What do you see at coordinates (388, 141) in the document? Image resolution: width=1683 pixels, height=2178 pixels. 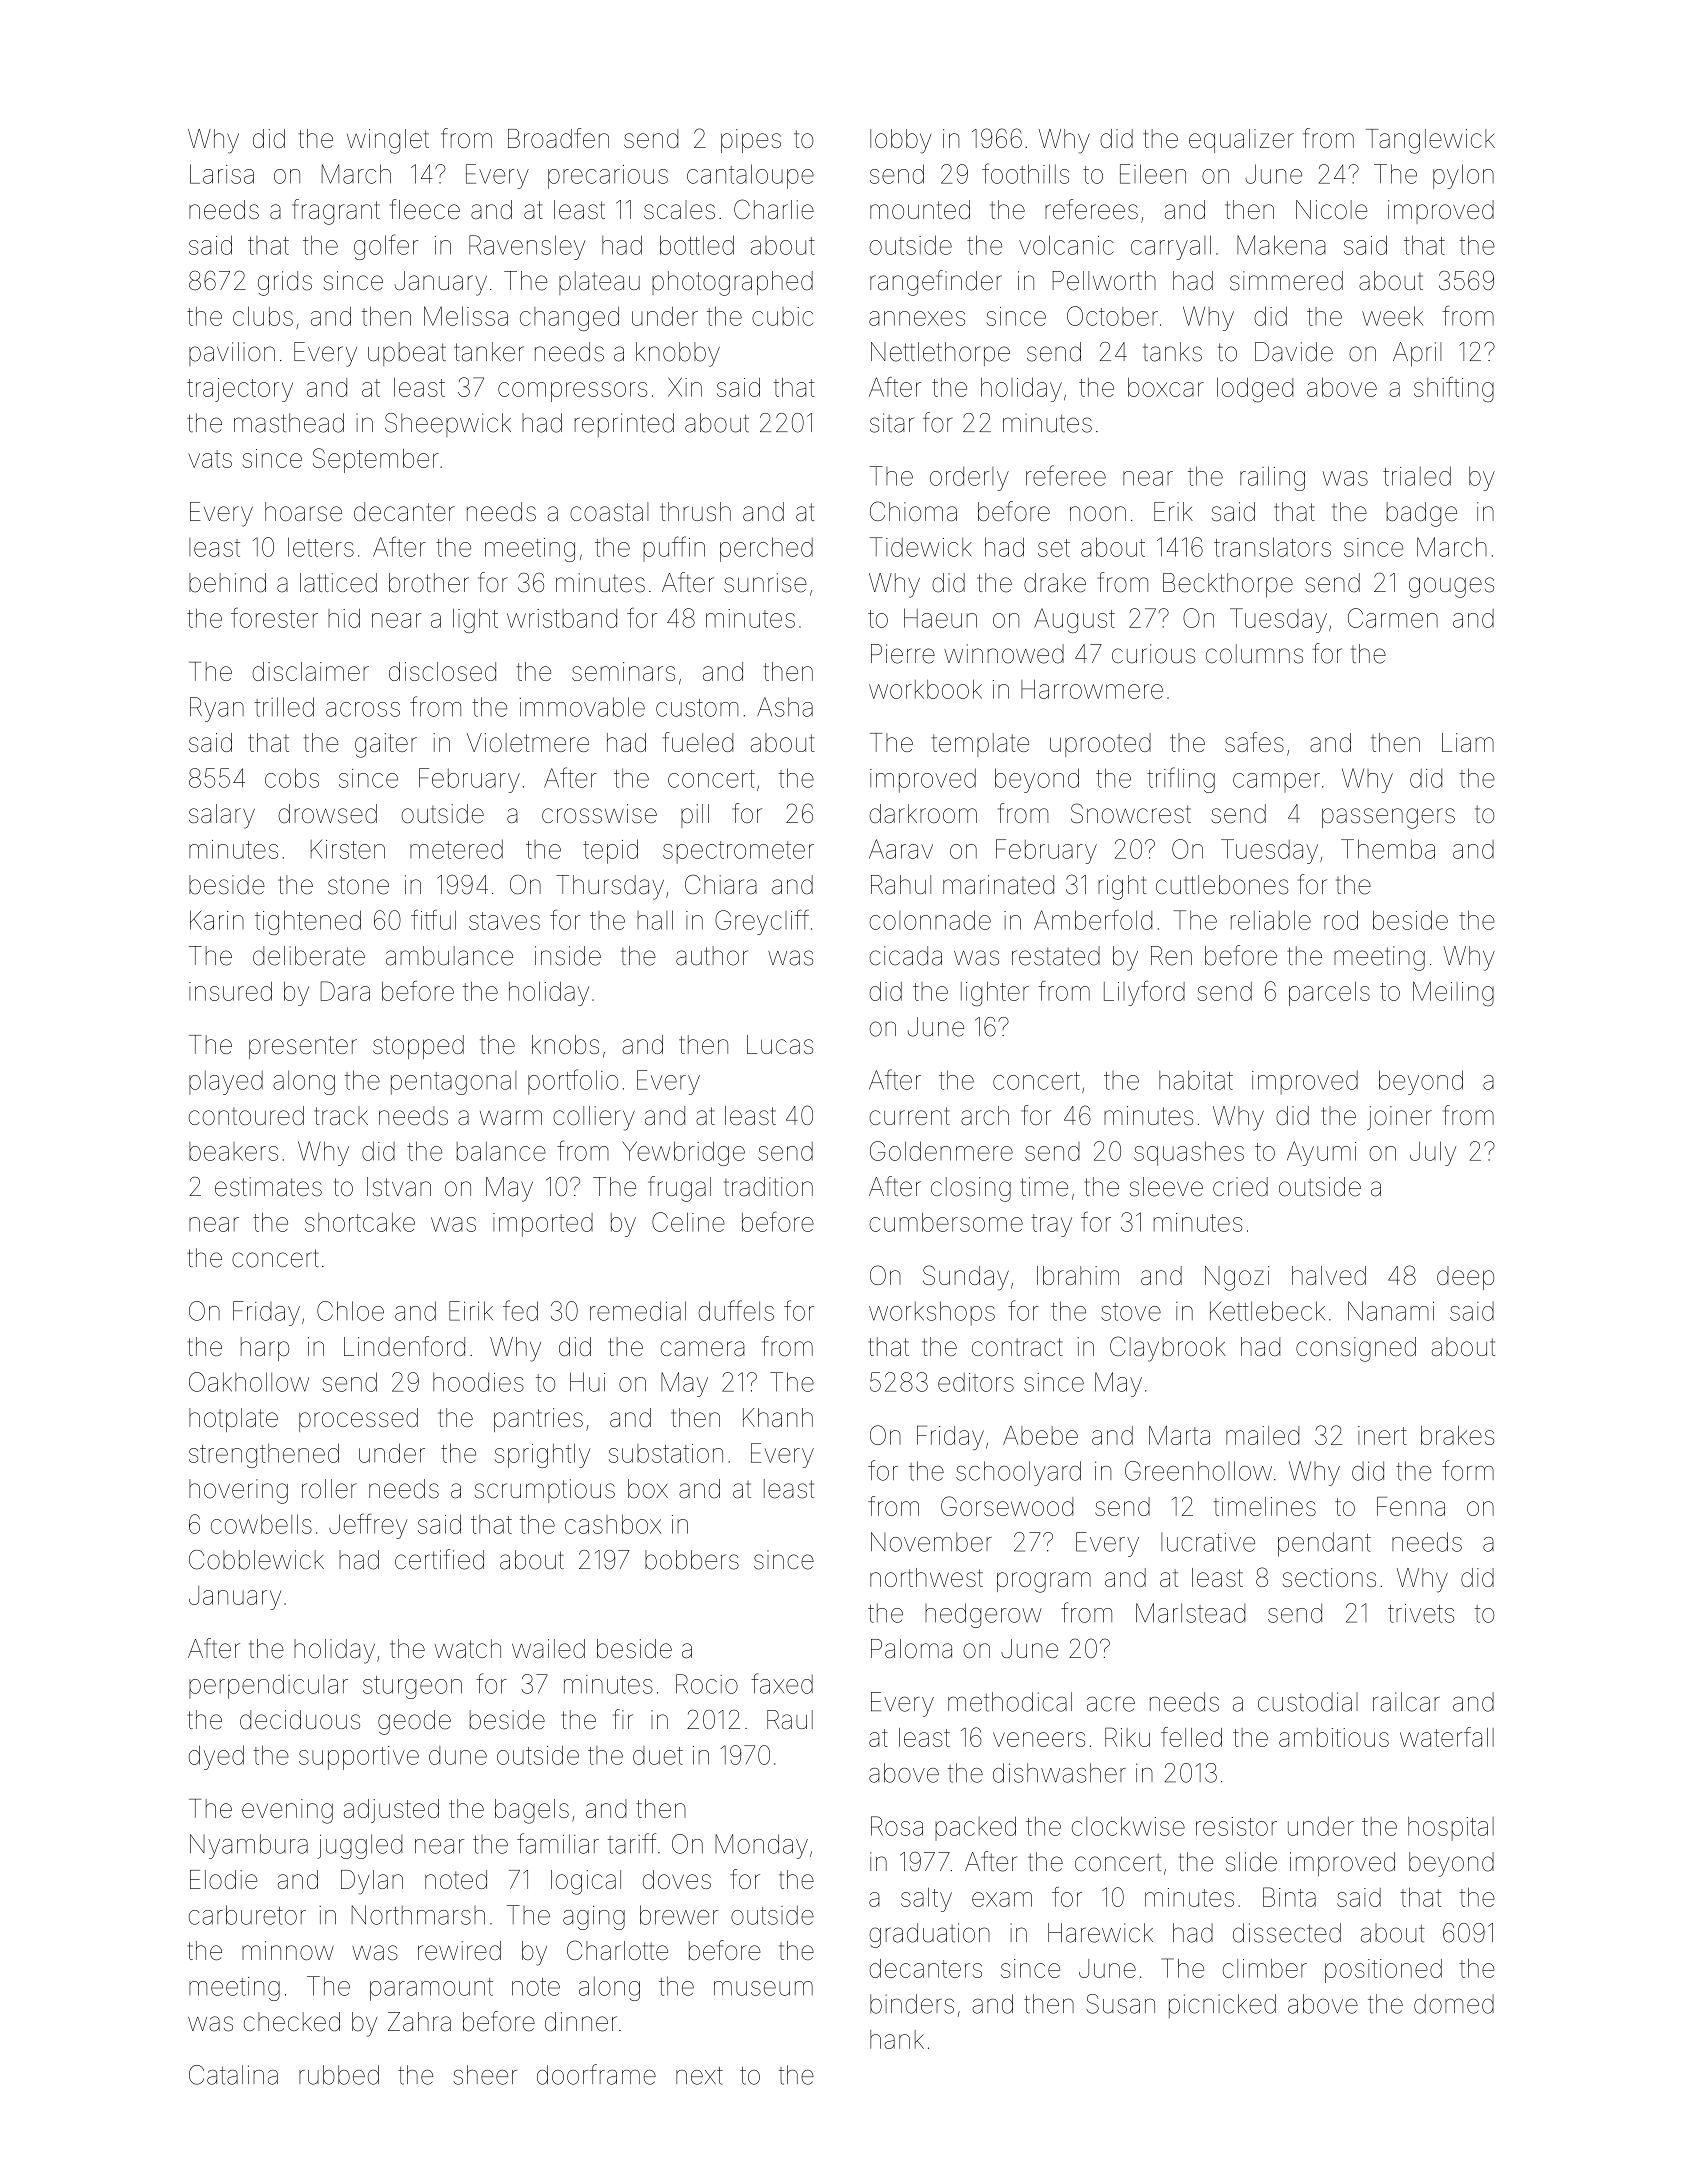 I see `winglet` at bounding box center [388, 141].
